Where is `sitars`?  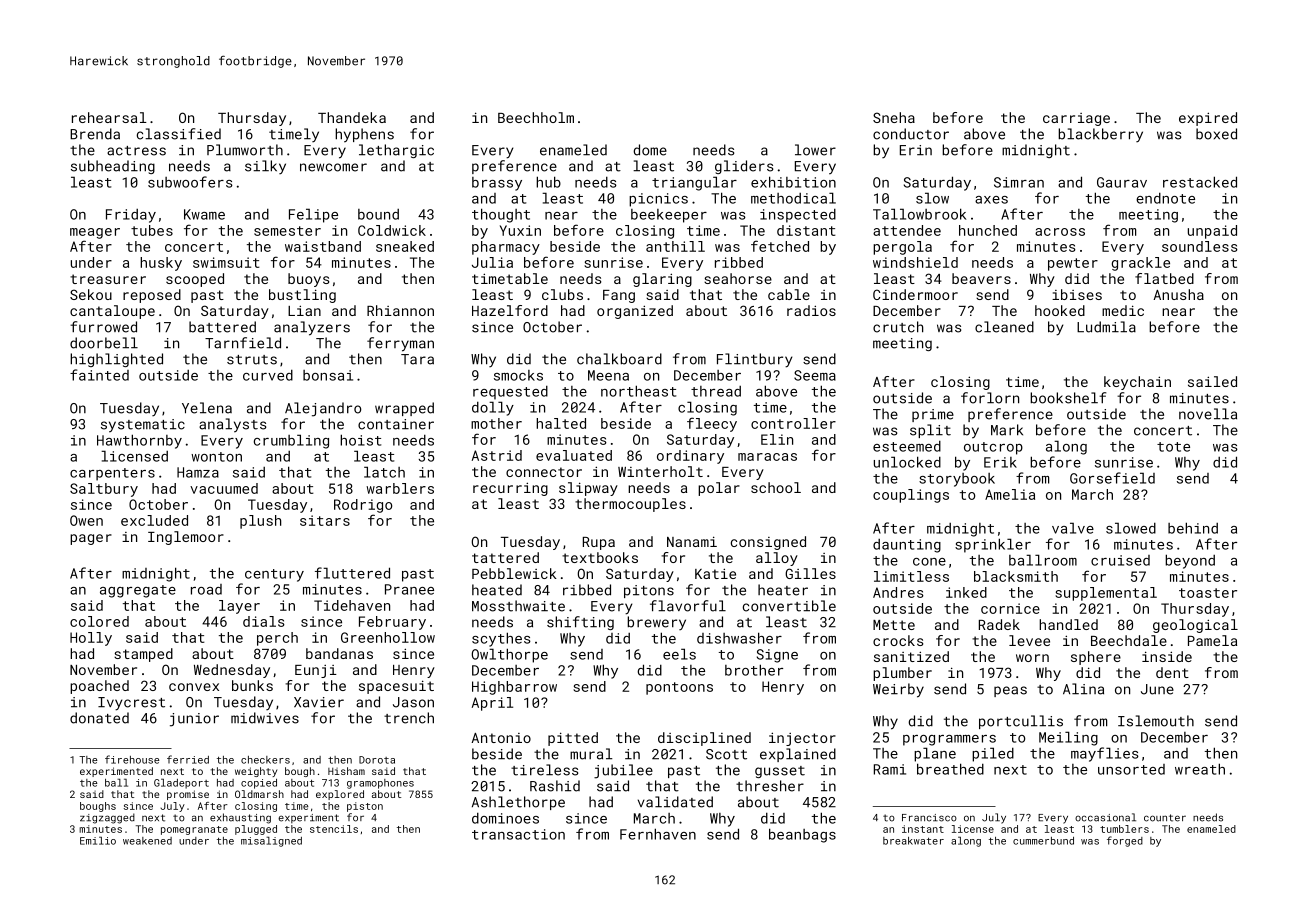
sitars is located at coordinates (325, 520).
